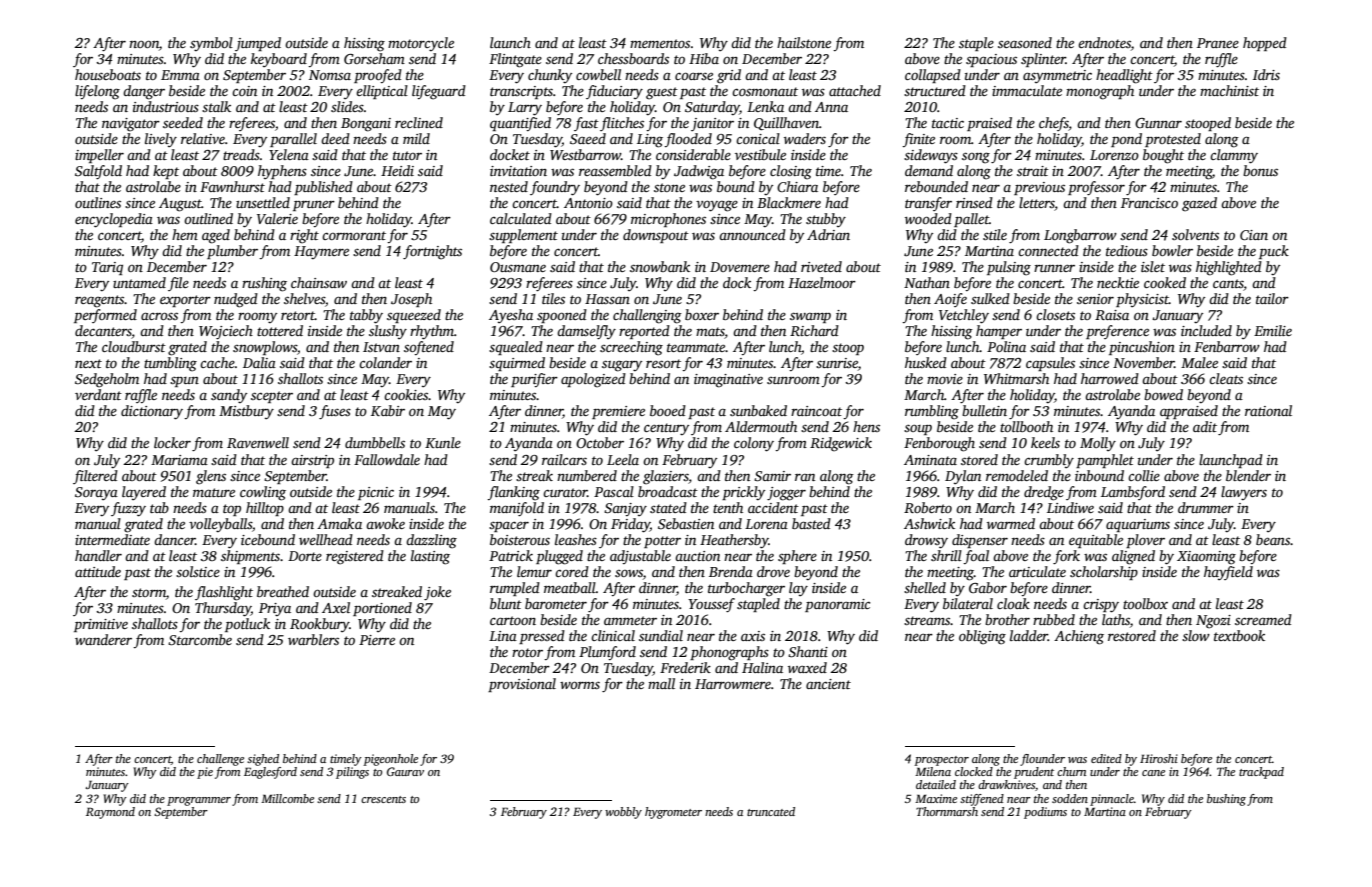  Describe the element at coordinates (1239, 635) in the image. I see `textbook` at that location.
